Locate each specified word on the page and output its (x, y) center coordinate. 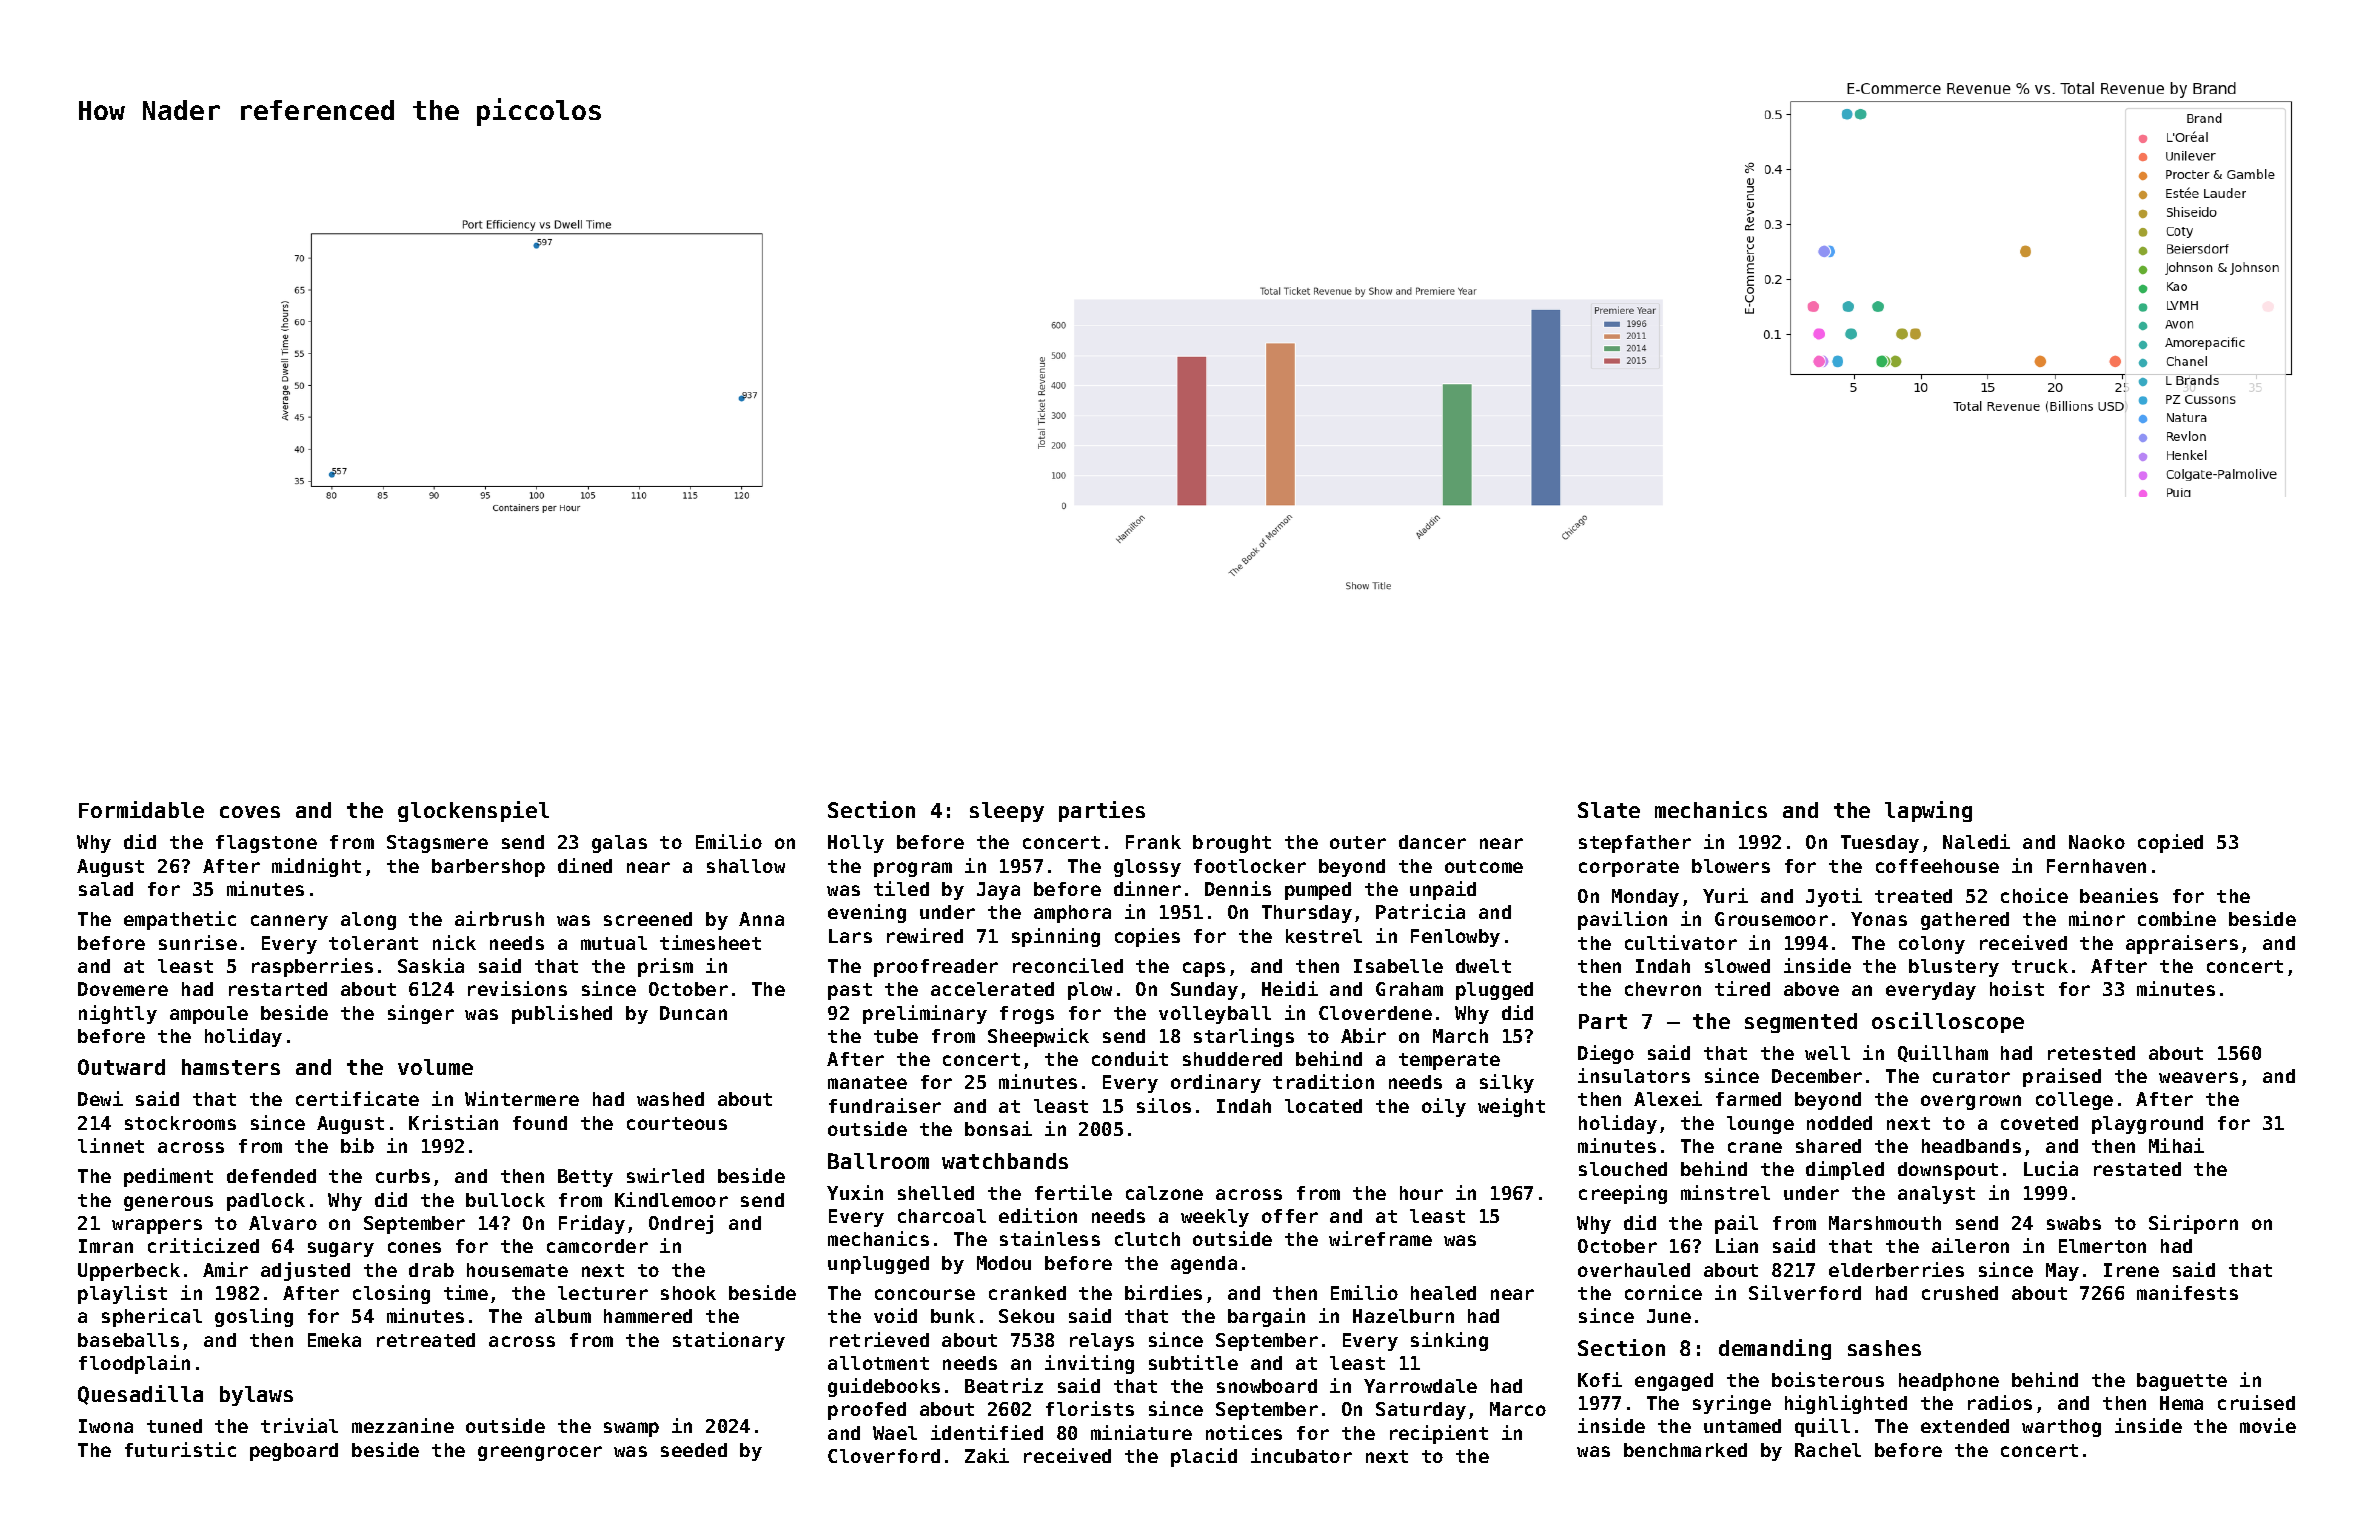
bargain (1266, 1317)
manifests (2187, 1292)
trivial (299, 1425)
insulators (1634, 1075)
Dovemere (123, 989)
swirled (665, 1175)
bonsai (998, 1128)
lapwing (1928, 811)
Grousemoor (1771, 919)
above (1811, 989)
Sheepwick (1038, 1037)
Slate (1609, 810)
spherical (152, 1317)
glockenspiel (473, 811)
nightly (118, 1014)
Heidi (1290, 988)
